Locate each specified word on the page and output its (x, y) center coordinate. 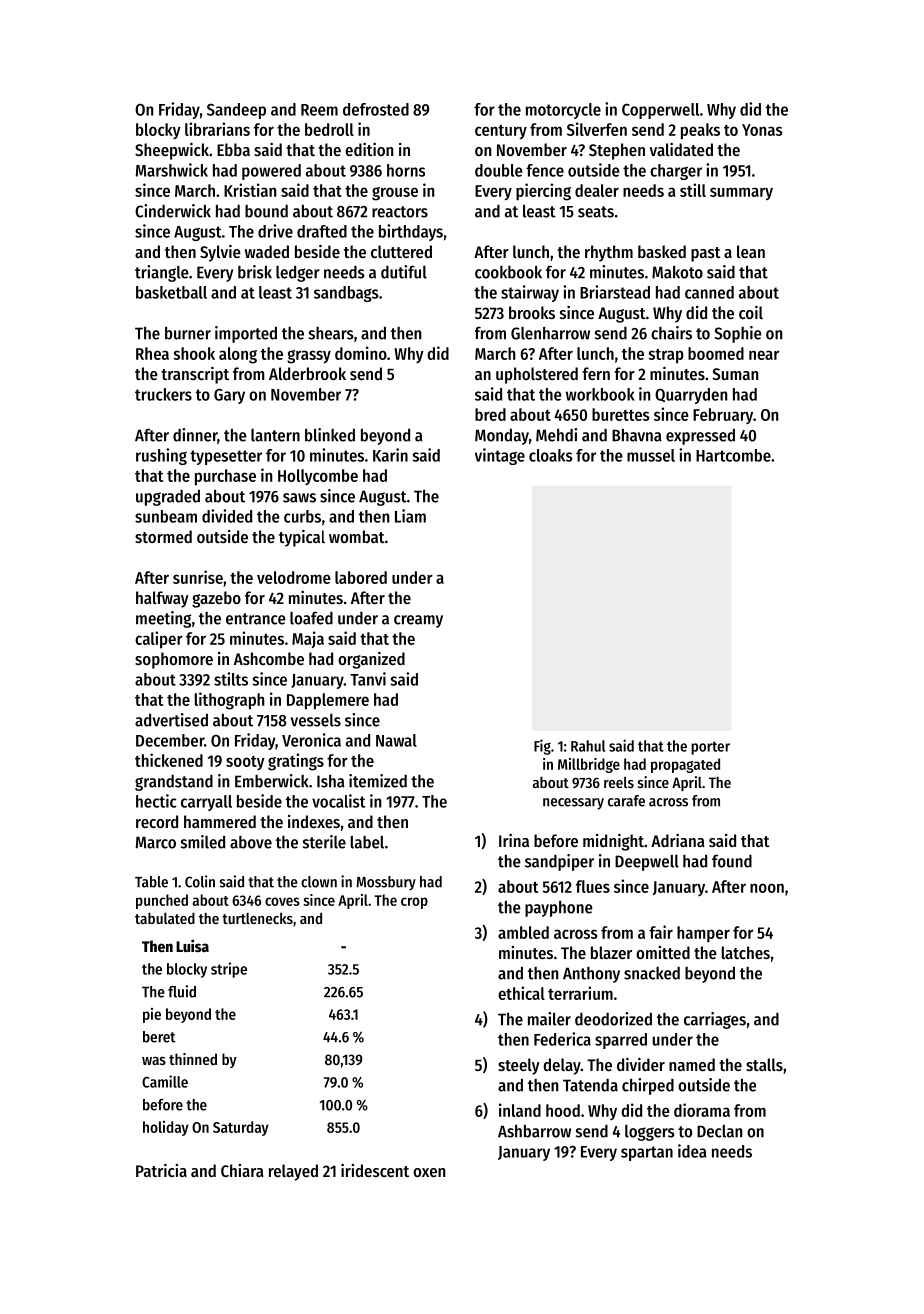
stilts (231, 679)
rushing (161, 456)
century (501, 132)
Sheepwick (172, 151)
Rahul (588, 746)
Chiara (242, 1170)
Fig (542, 747)
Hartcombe (733, 455)
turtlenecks (257, 918)
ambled (523, 932)
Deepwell (647, 863)
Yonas (762, 130)
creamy (418, 621)
